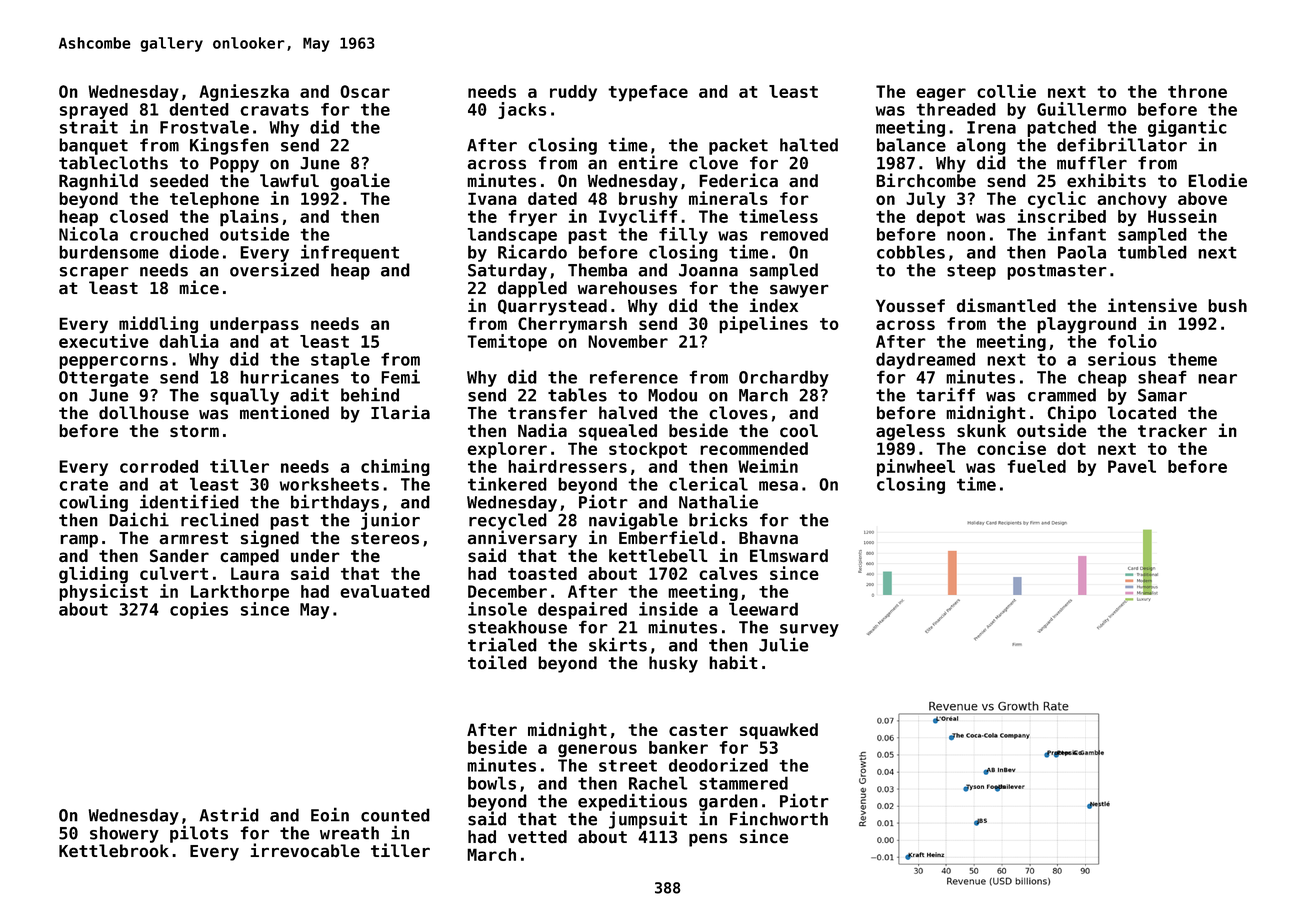  I want to click on dot, so click(1071, 448).
